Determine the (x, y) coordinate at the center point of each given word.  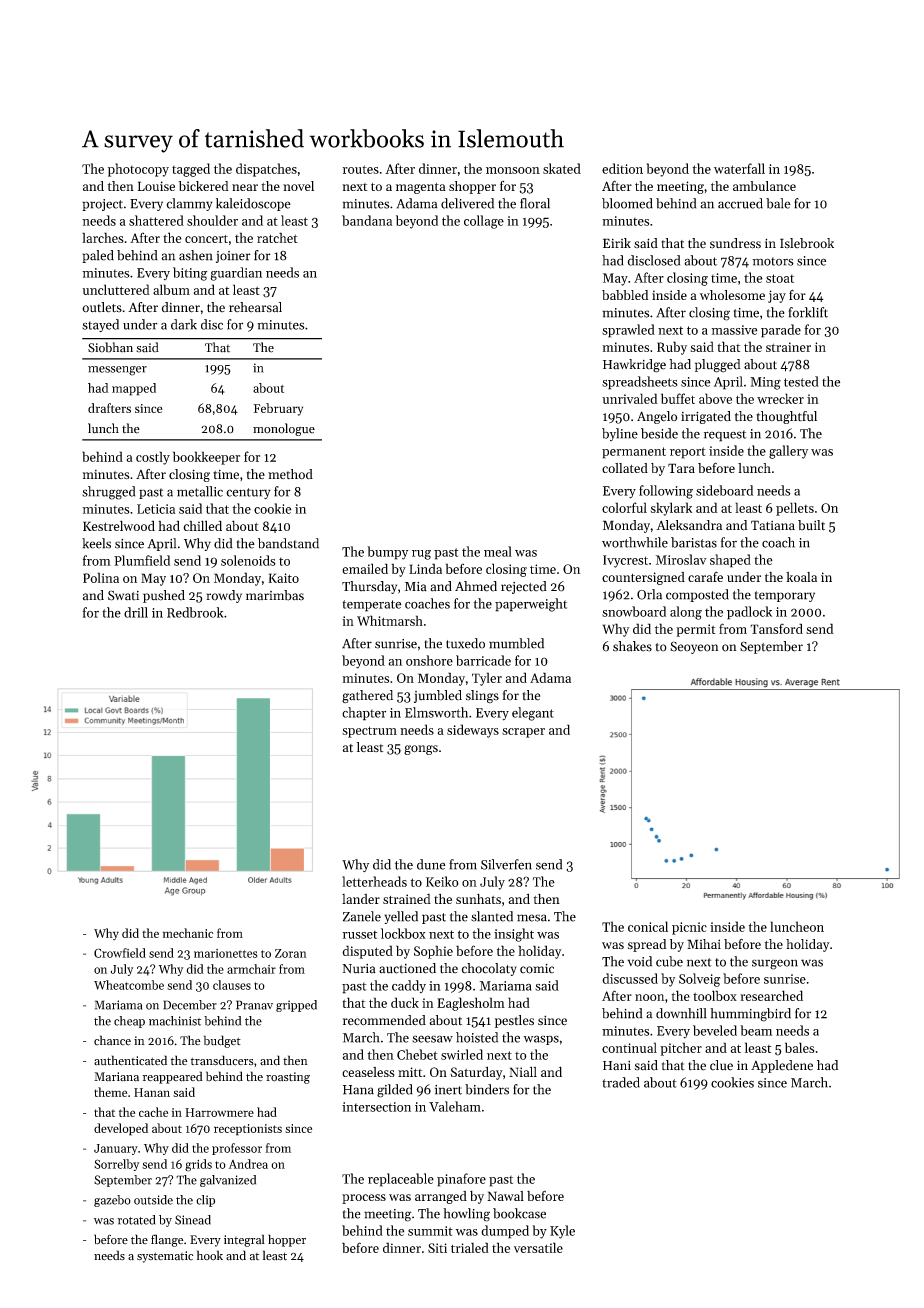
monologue (284, 429)
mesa (532, 918)
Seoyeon (694, 647)
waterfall (739, 168)
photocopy (138, 170)
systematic (165, 1257)
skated (562, 168)
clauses (232, 985)
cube (669, 961)
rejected (524, 587)
